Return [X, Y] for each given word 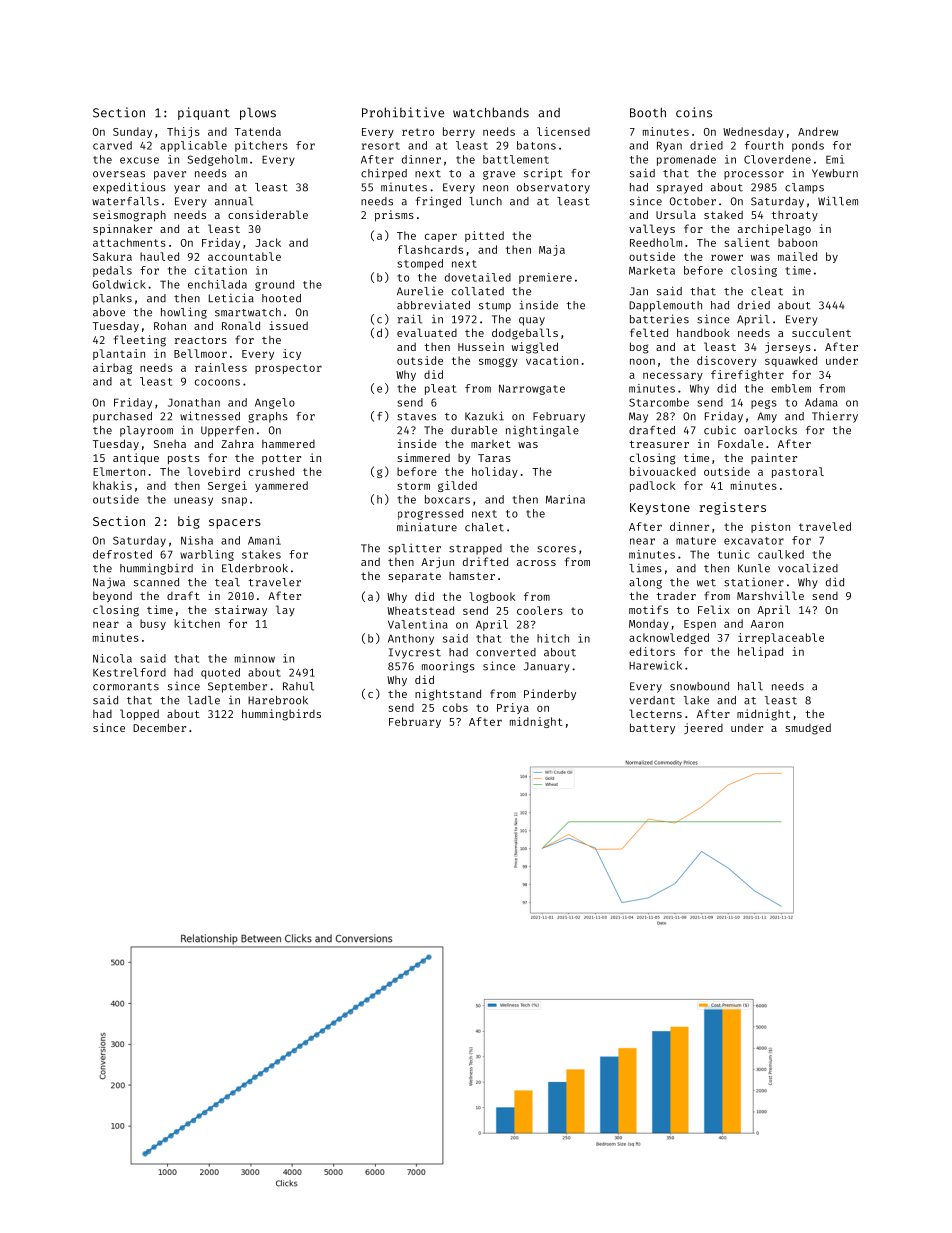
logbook [492, 597]
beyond [112, 597]
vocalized [808, 568]
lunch [485, 201]
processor [754, 175]
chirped [384, 174]
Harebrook [278, 700]
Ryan [669, 146]
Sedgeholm [217, 160]
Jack [268, 242]
